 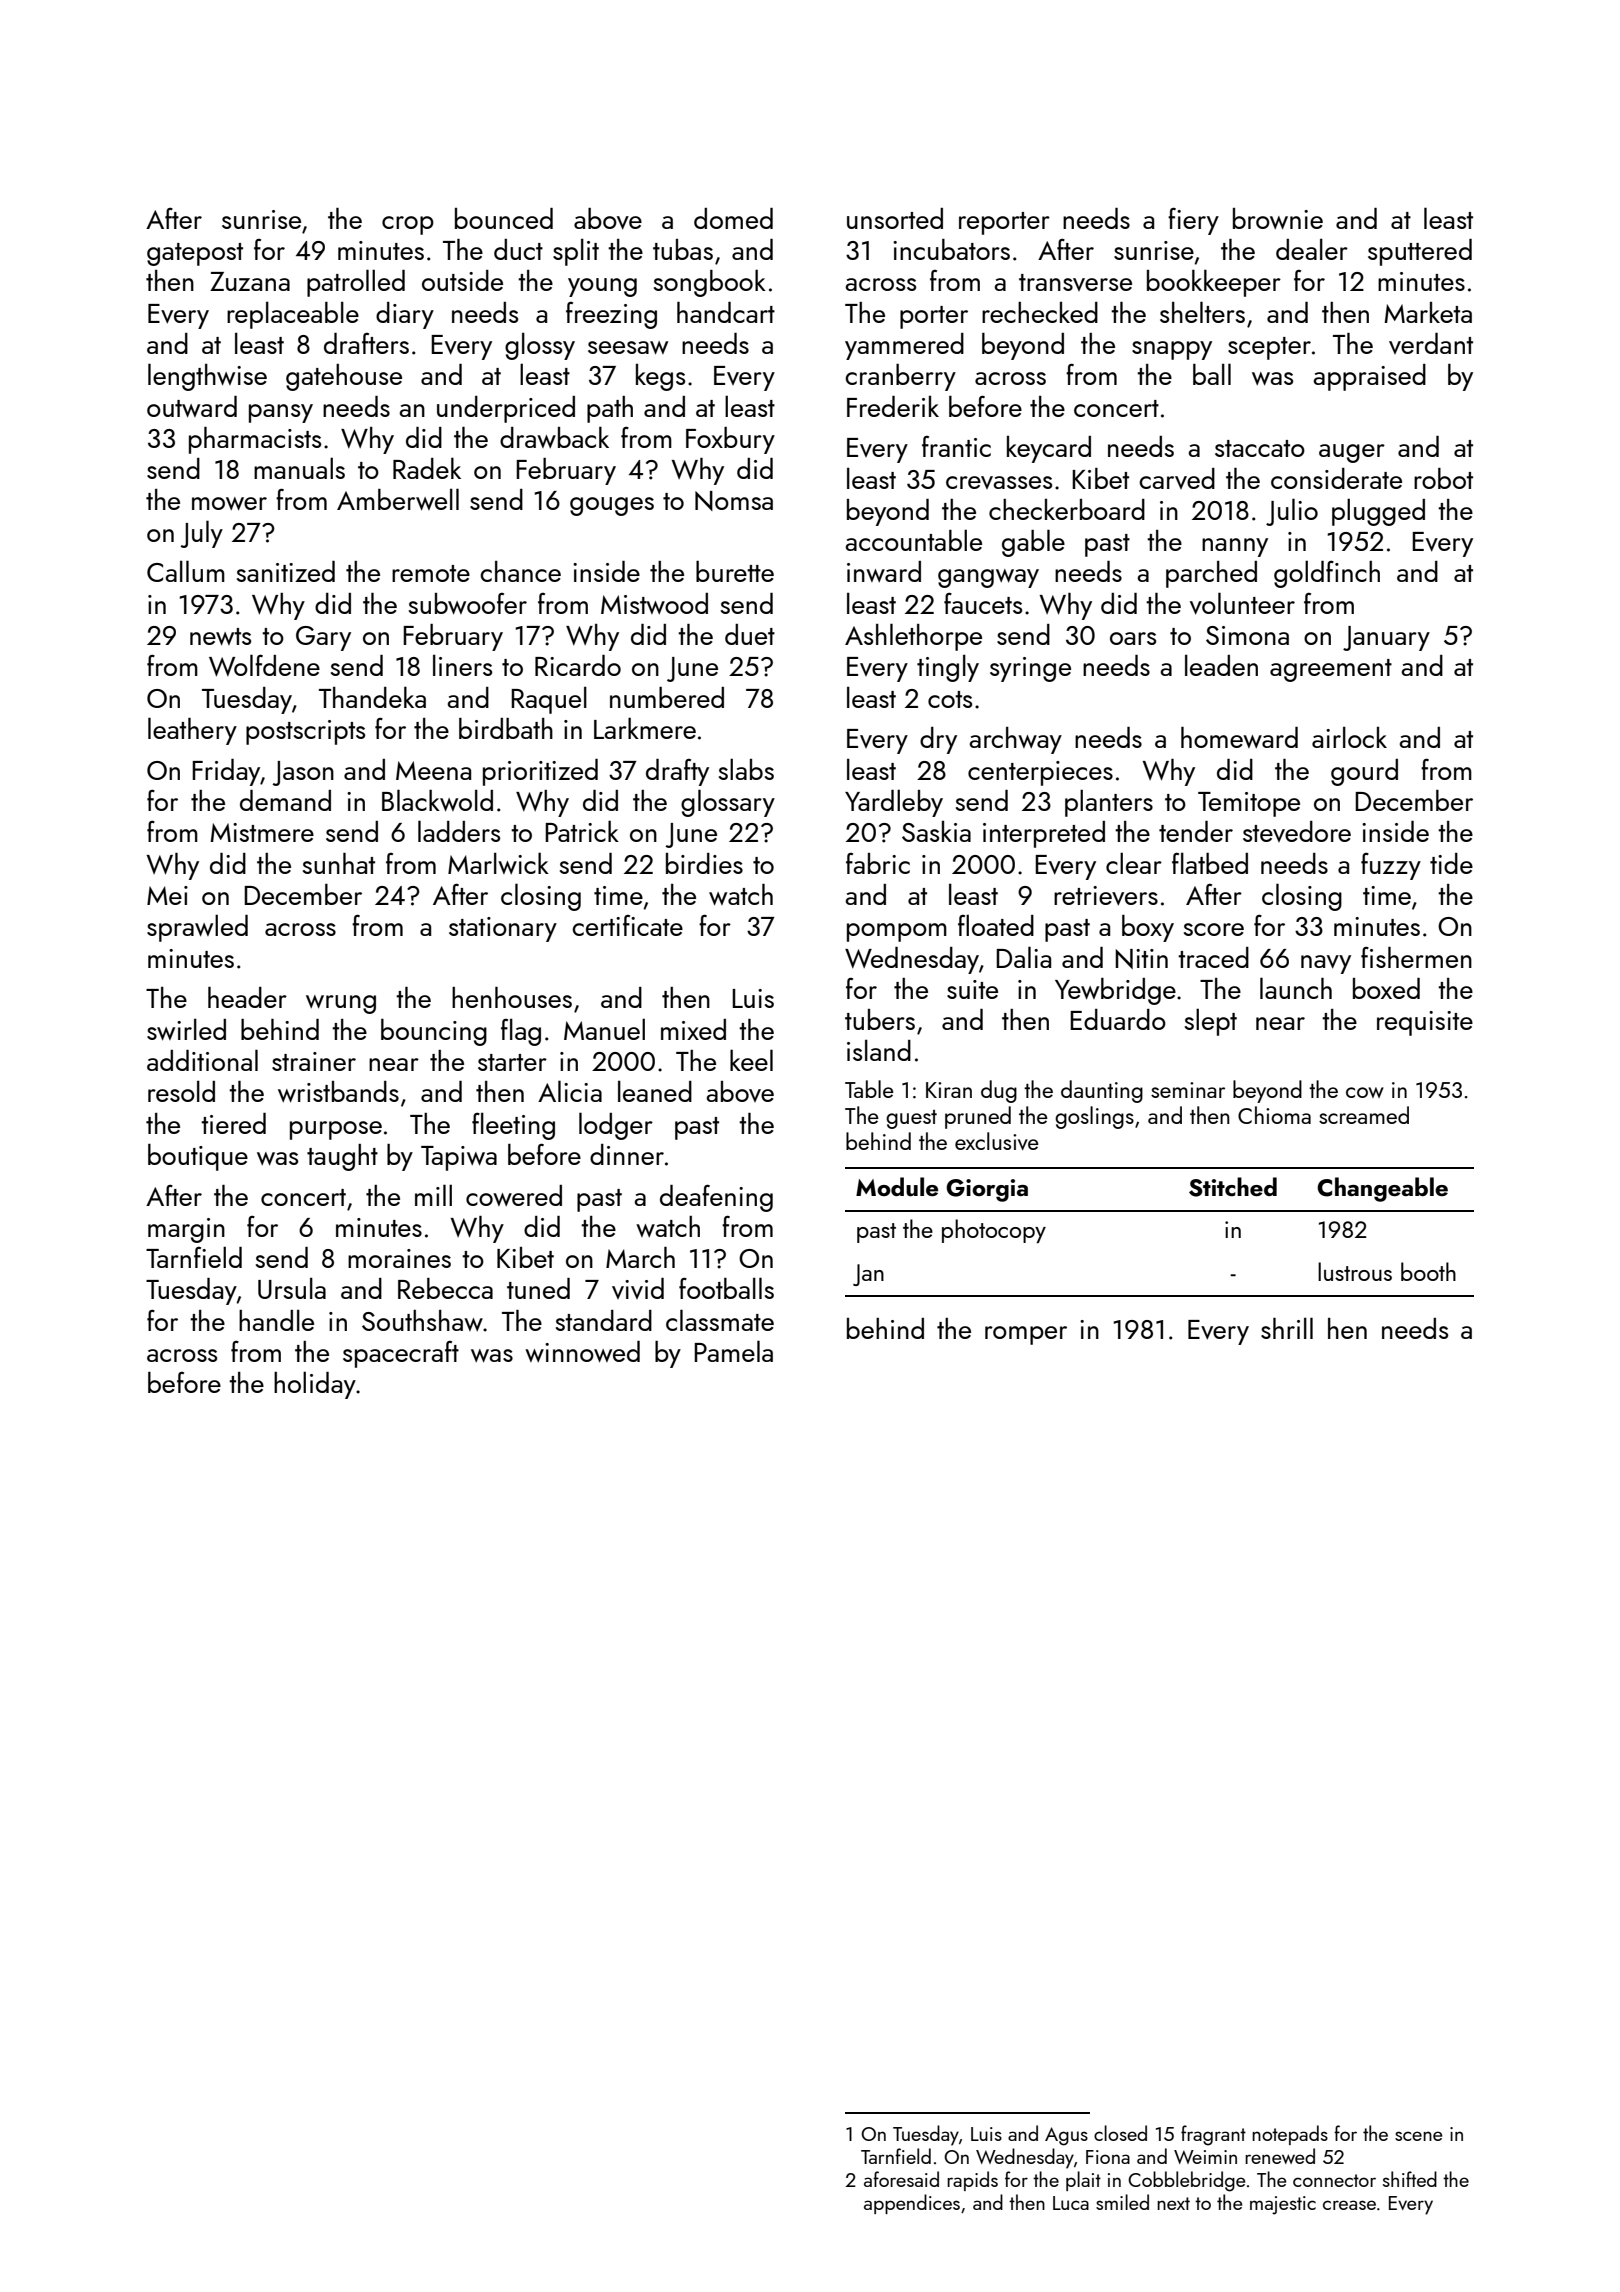 I want to click on unsorted, so click(x=895, y=218).
